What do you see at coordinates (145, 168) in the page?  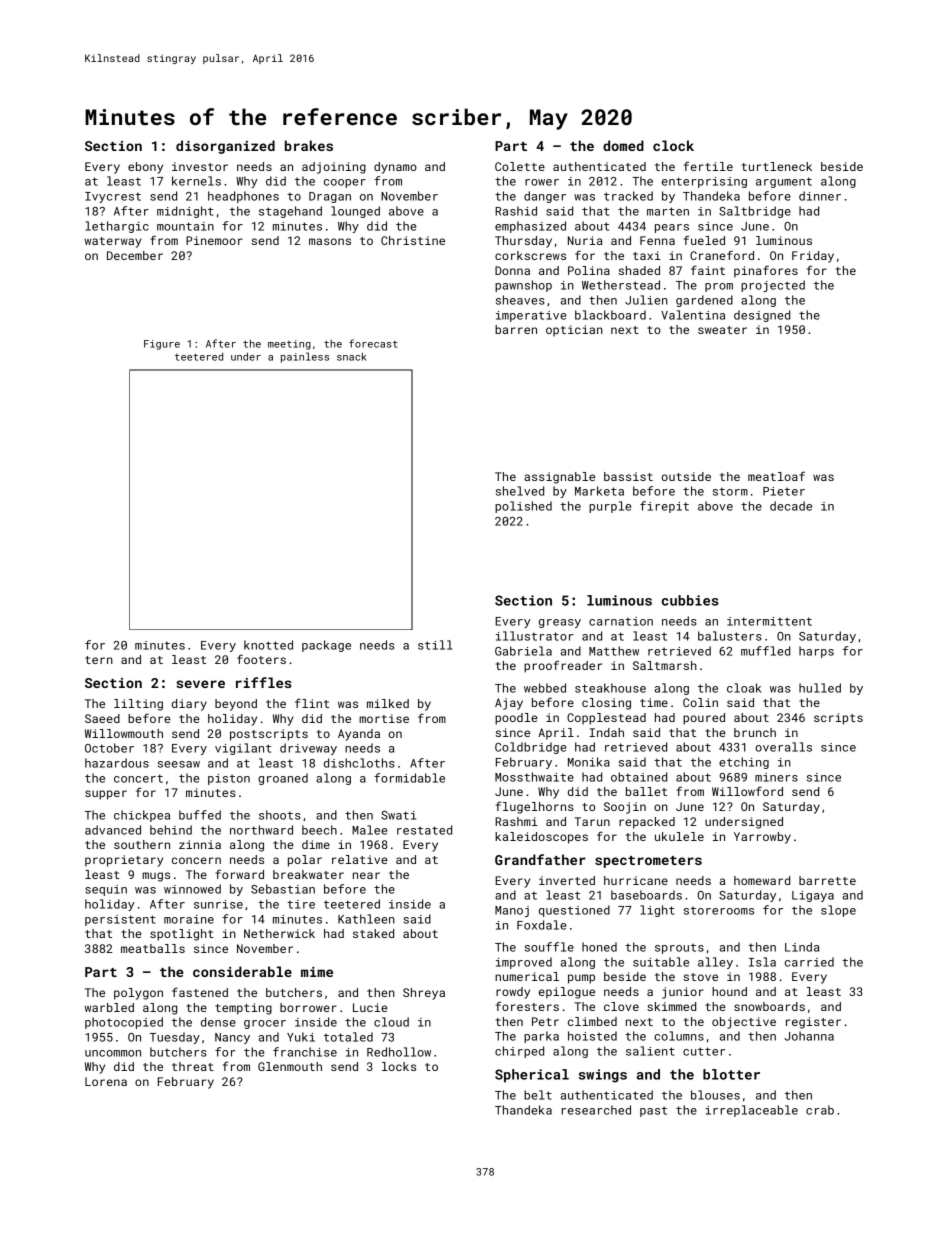 I see `ebony` at bounding box center [145, 168].
